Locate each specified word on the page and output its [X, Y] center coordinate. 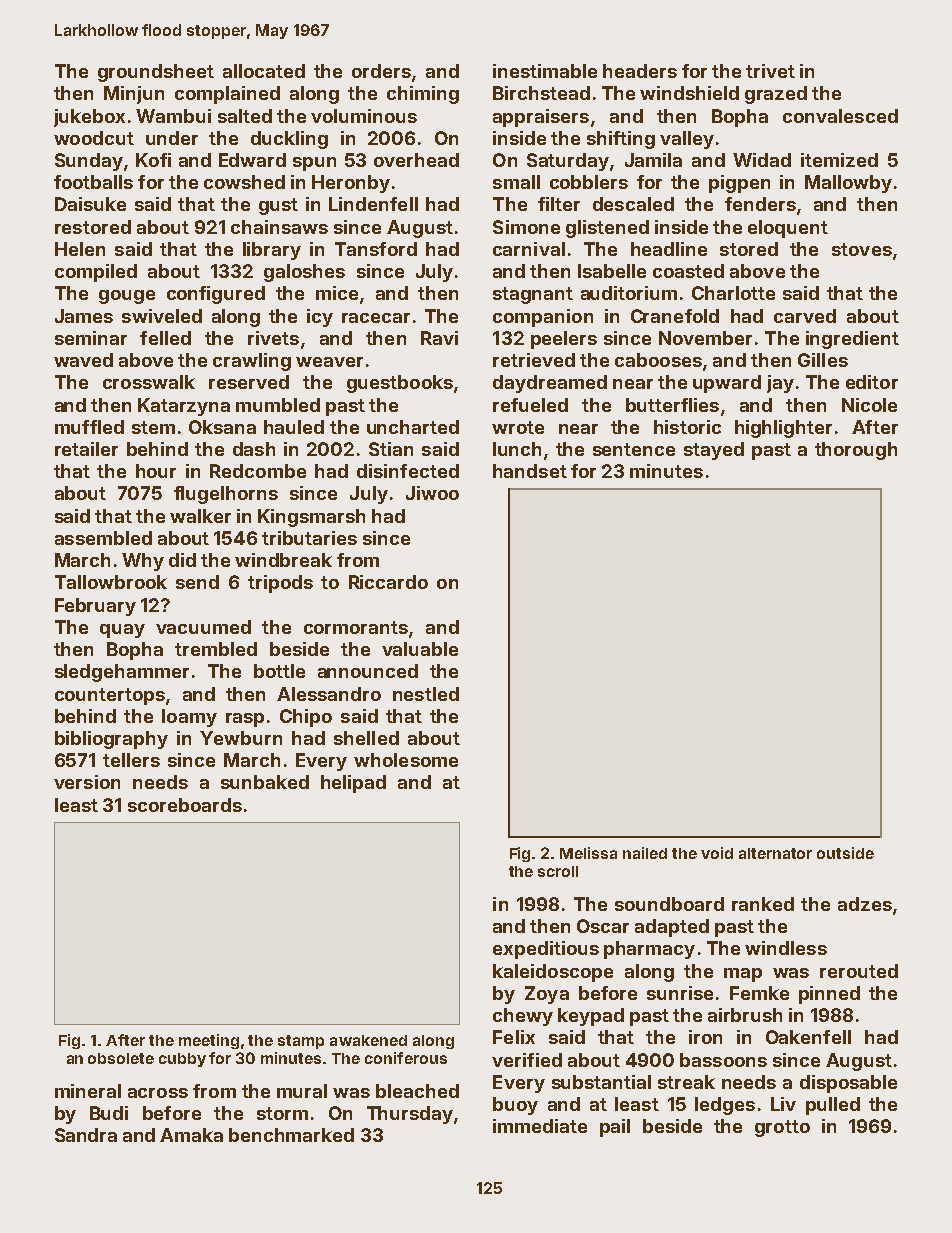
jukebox [89, 118]
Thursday [410, 1115]
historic [687, 427]
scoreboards [185, 805]
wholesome [406, 760]
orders [381, 71]
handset [530, 471]
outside [845, 853]
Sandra [86, 1135]
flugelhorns [226, 495]
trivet [770, 71]
